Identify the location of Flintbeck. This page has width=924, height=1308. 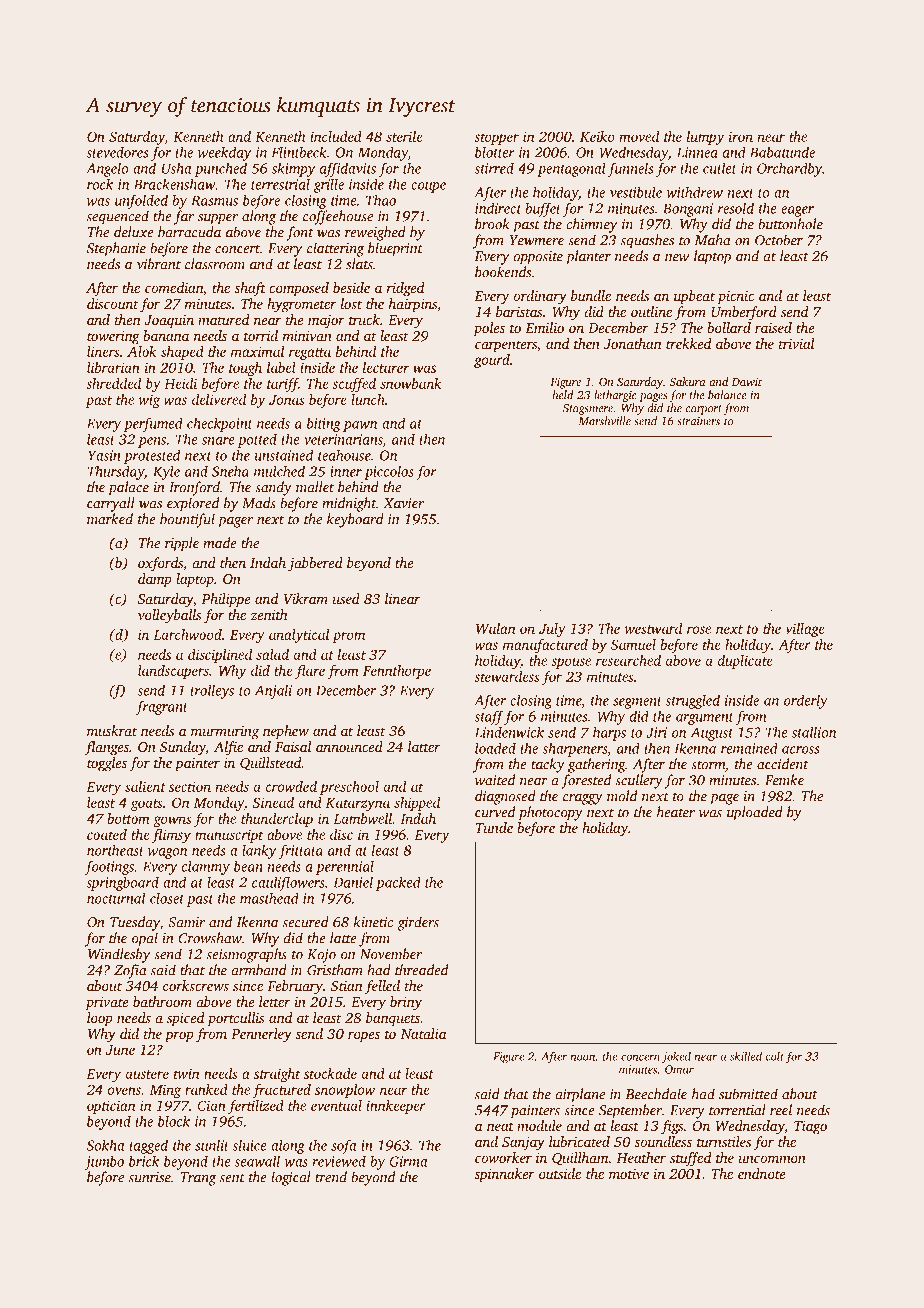
(298, 152).
